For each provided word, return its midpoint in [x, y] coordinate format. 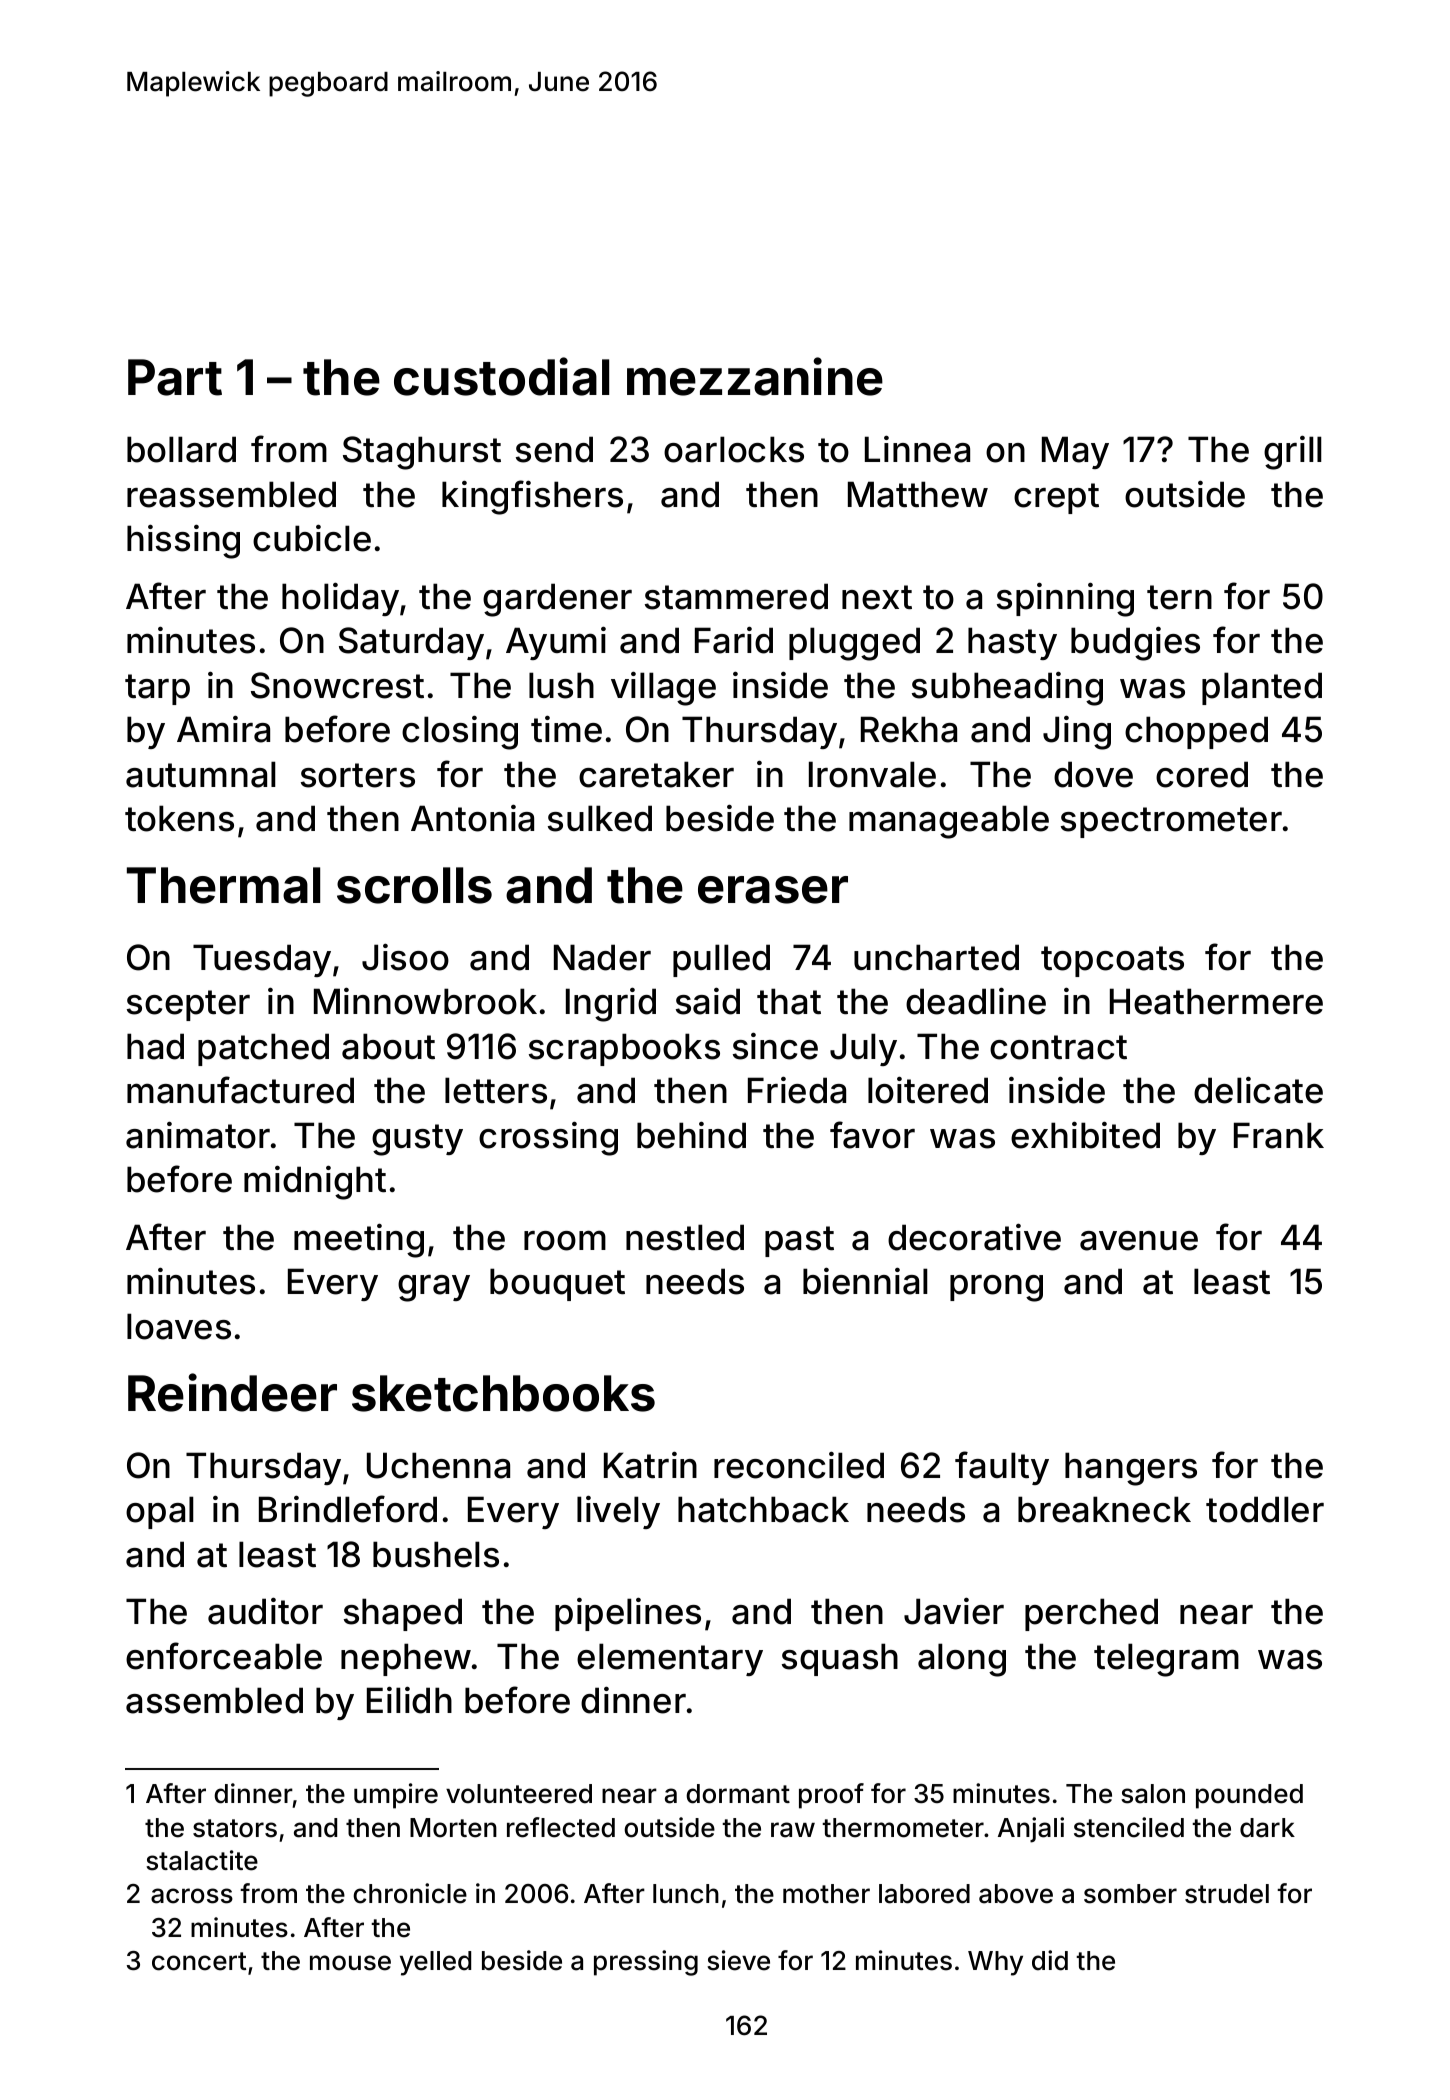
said [708, 1001]
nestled [685, 1237]
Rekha [909, 729]
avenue [1139, 1241]
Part [175, 377]
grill [1293, 452]
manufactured [240, 1090]
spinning [1065, 599]
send [554, 449]
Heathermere [1216, 1001]
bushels [436, 1554]
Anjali [1031, 1830]
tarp [157, 689]
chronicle [410, 1893]
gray [434, 1288]
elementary [670, 1659]
